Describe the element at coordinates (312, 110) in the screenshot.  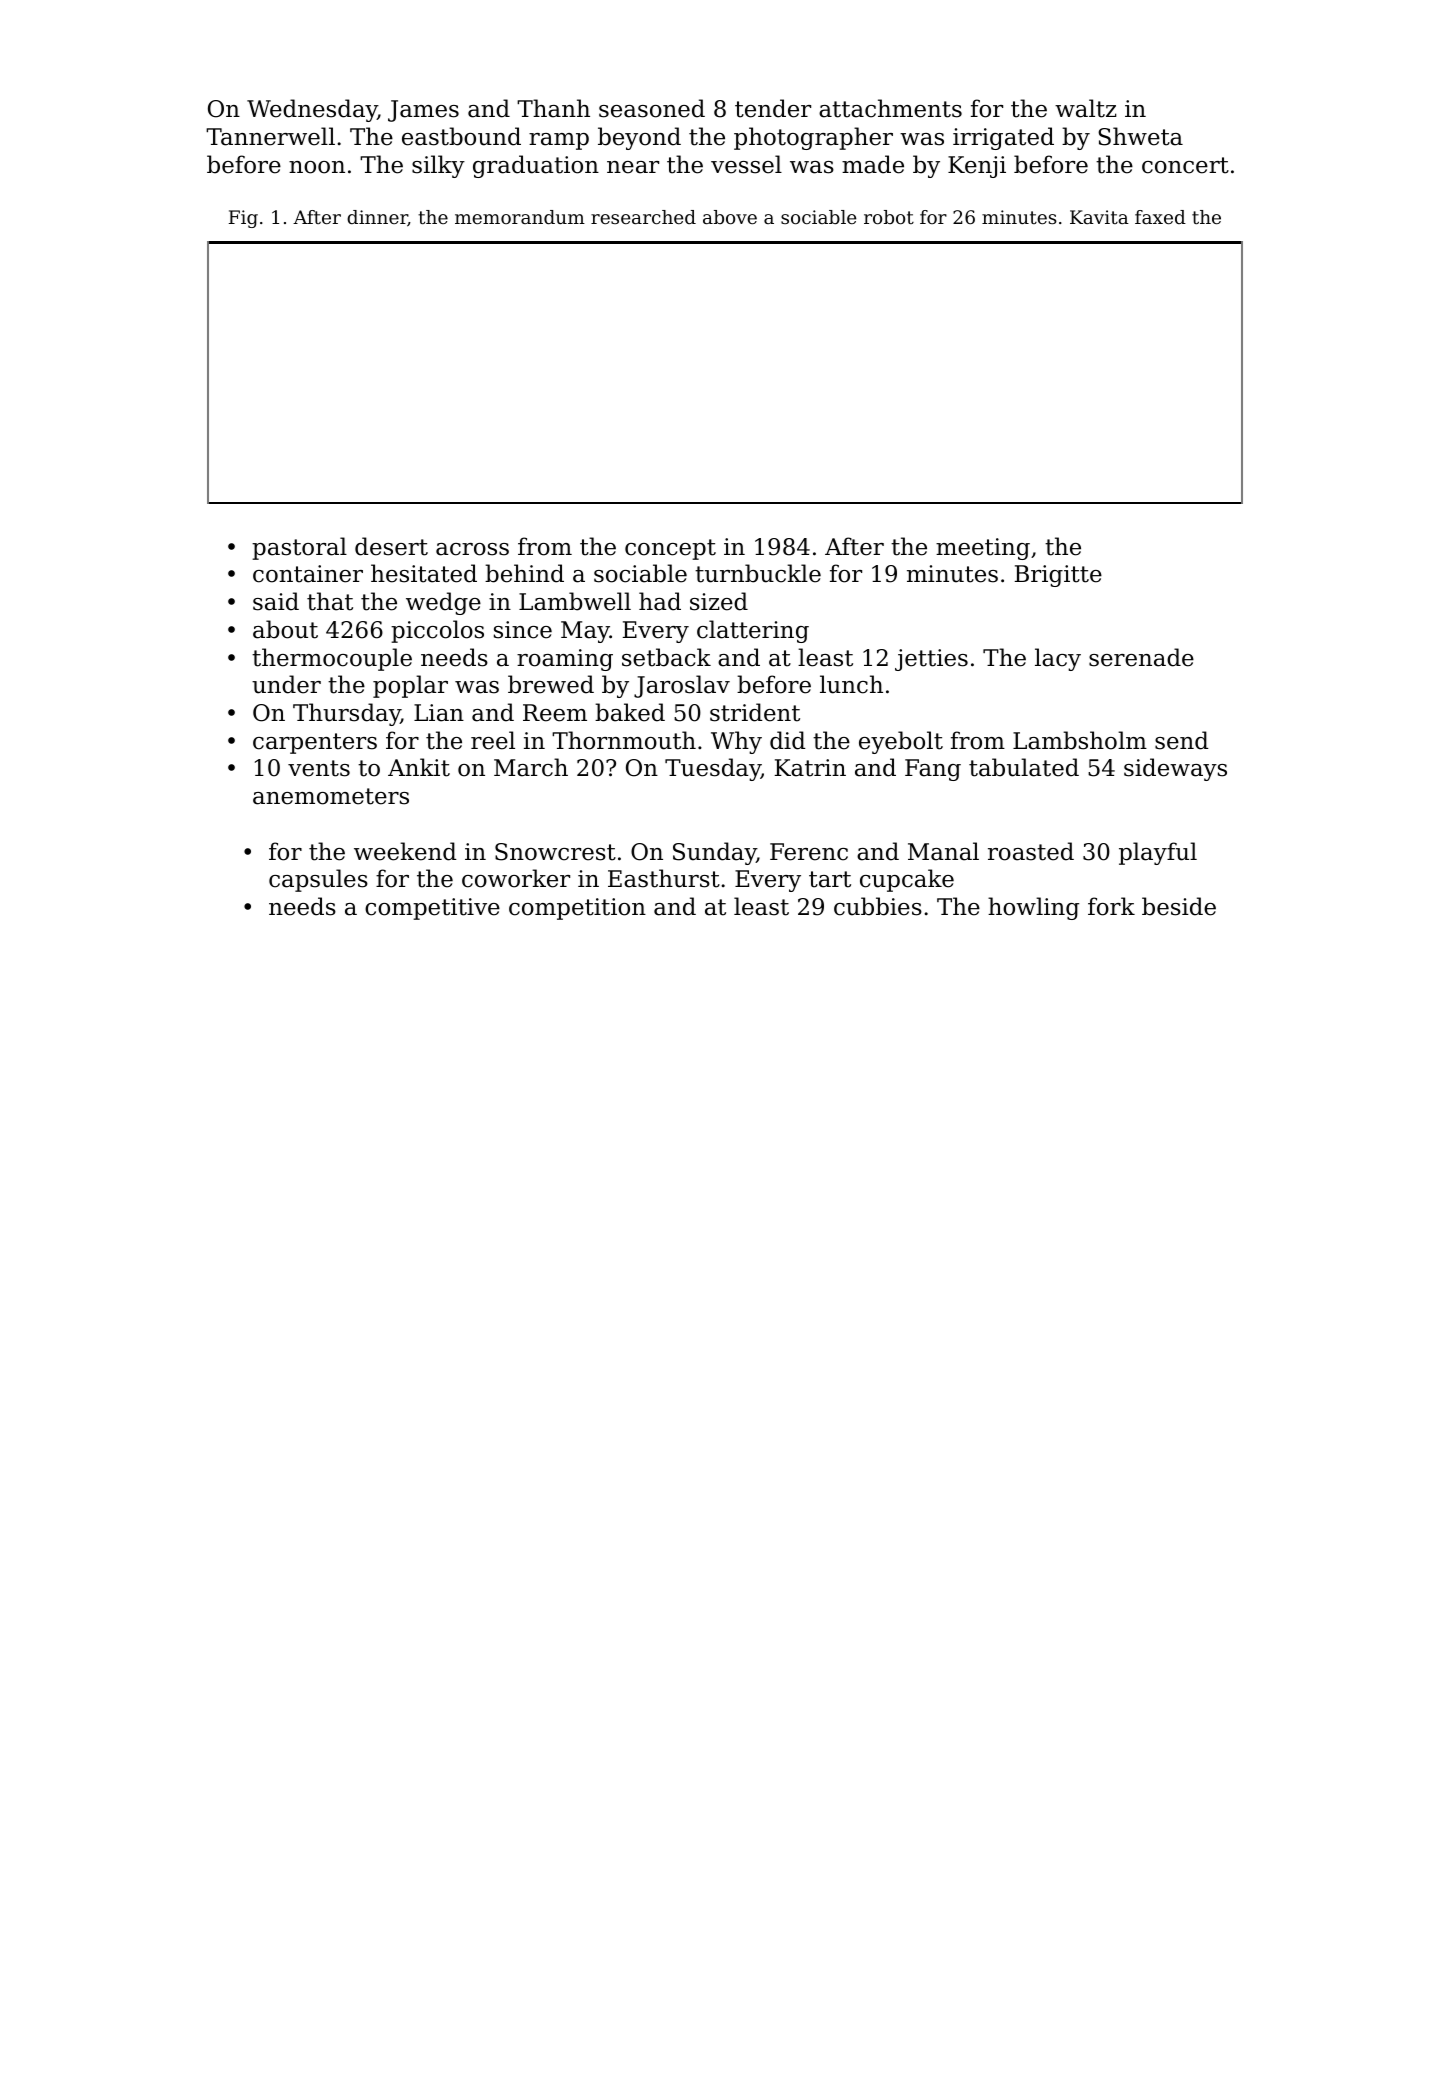
I see `Wednesday` at that location.
